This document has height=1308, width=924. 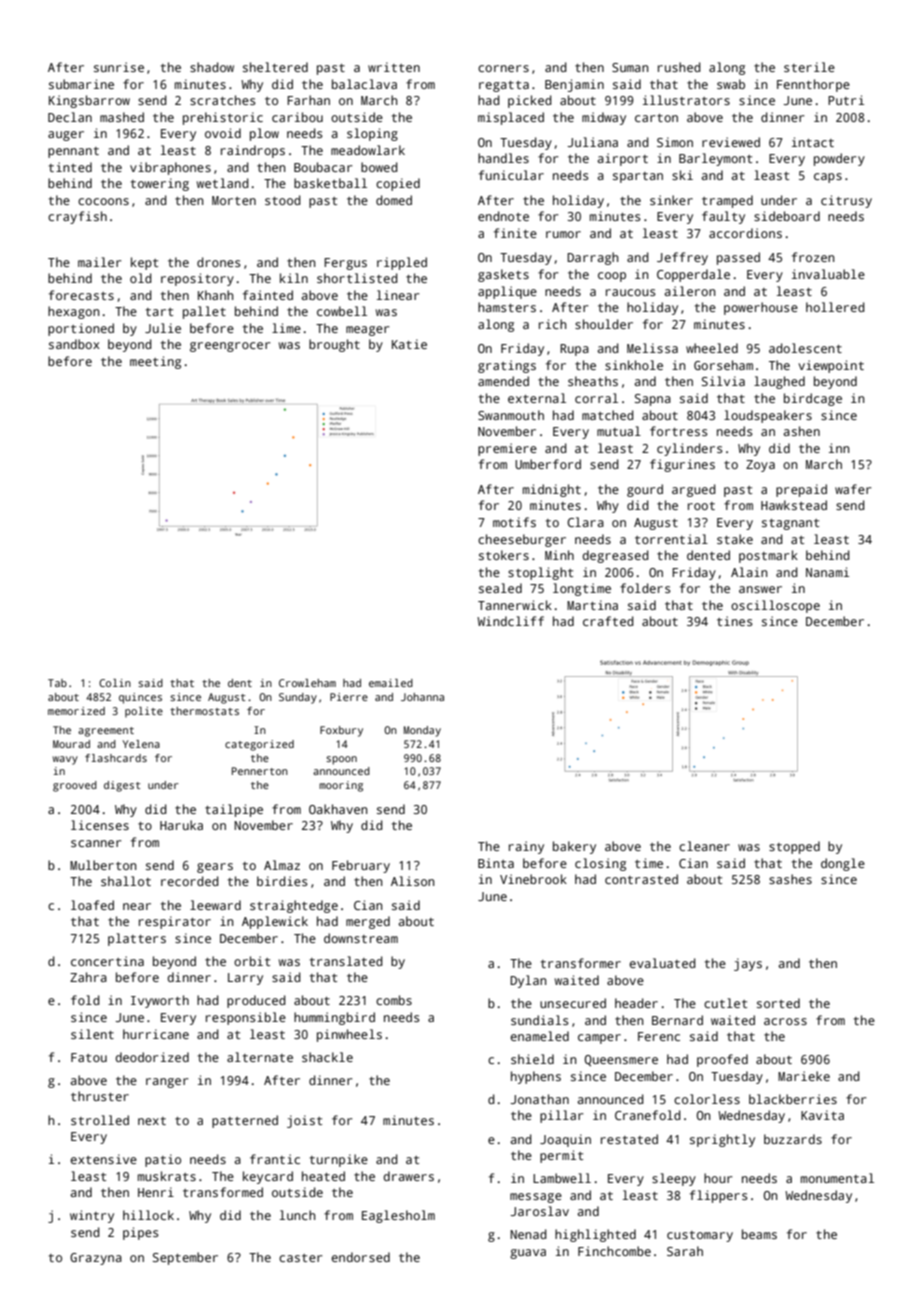 I want to click on powdery, so click(x=839, y=159).
